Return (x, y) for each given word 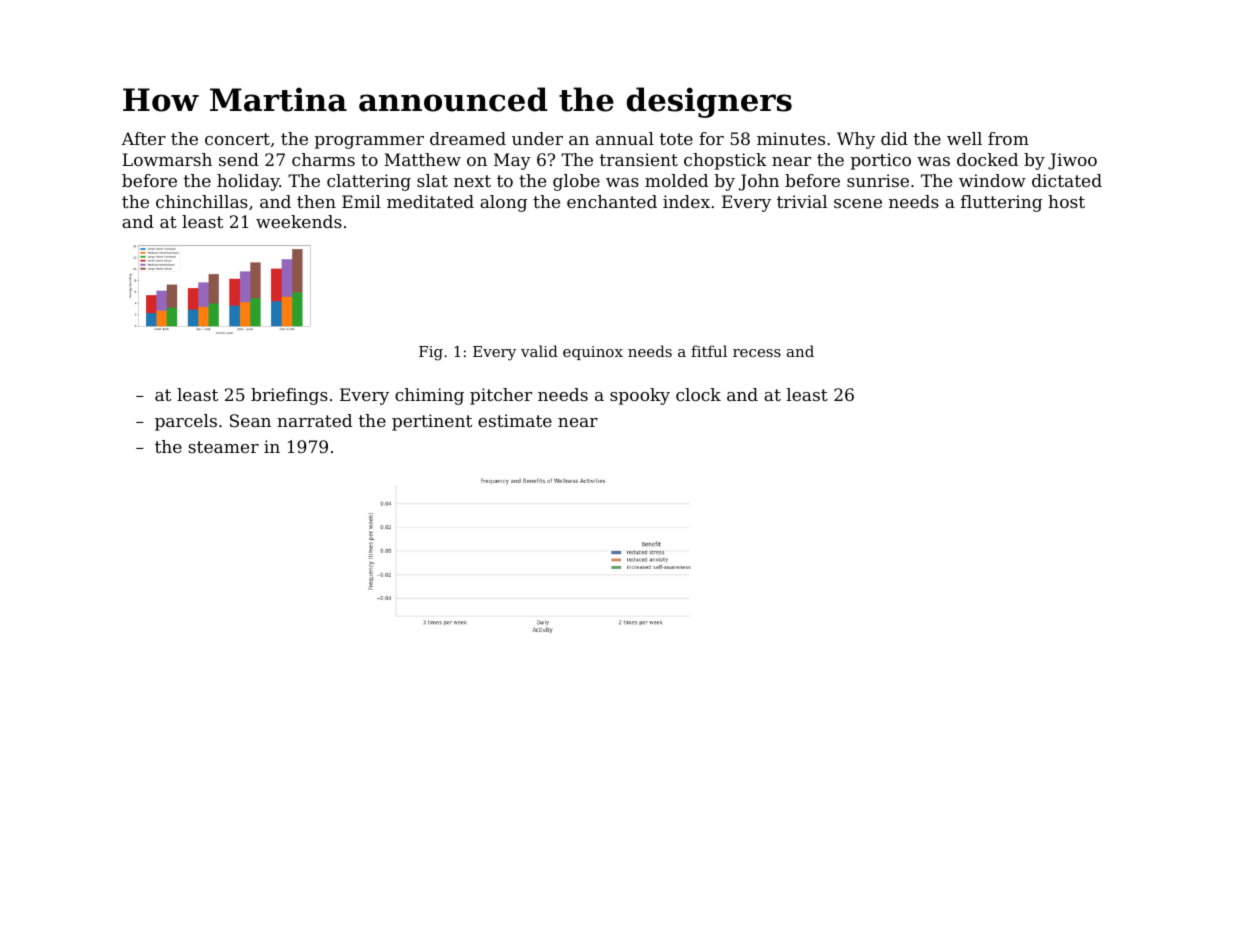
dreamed (468, 138)
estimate (515, 420)
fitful (709, 351)
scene (858, 203)
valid (539, 351)
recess (757, 353)
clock (698, 394)
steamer (223, 447)
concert (237, 139)
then (316, 201)
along (503, 203)
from (1008, 138)
